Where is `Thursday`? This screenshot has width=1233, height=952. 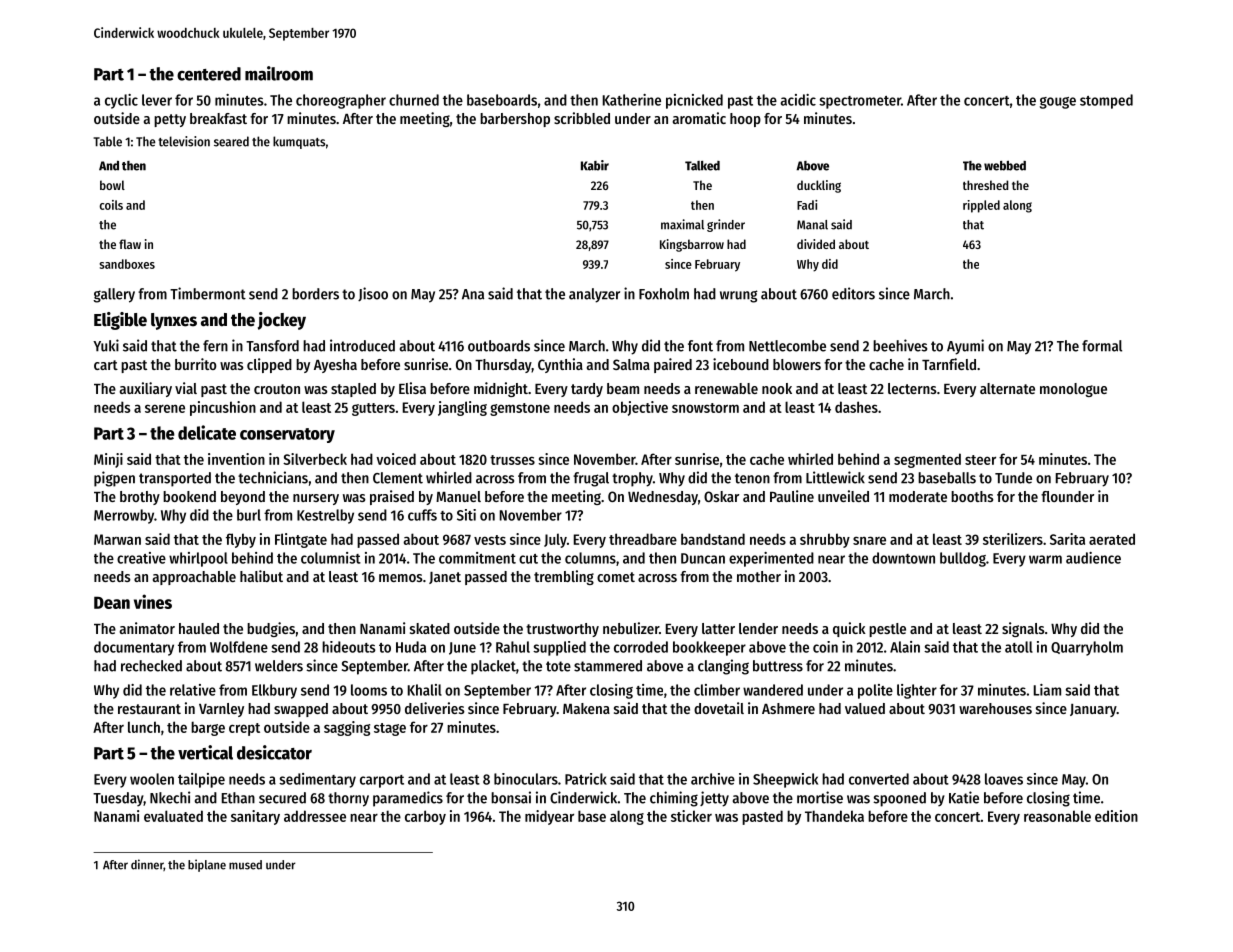 Thursday is located at coordinates (503, 366).
